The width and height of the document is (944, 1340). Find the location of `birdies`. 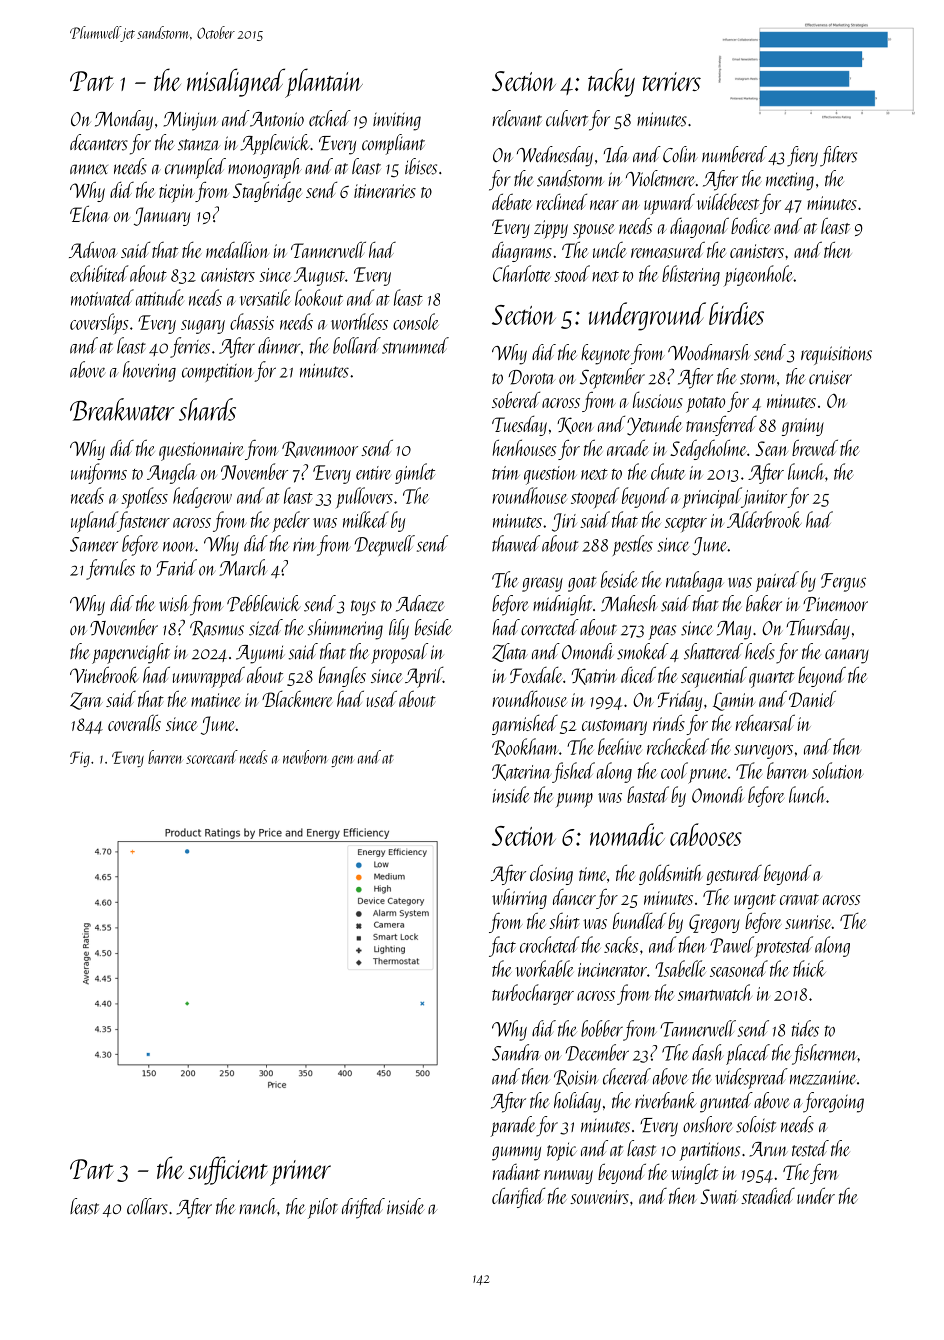

birdies is located at coordinates (736, 313).
